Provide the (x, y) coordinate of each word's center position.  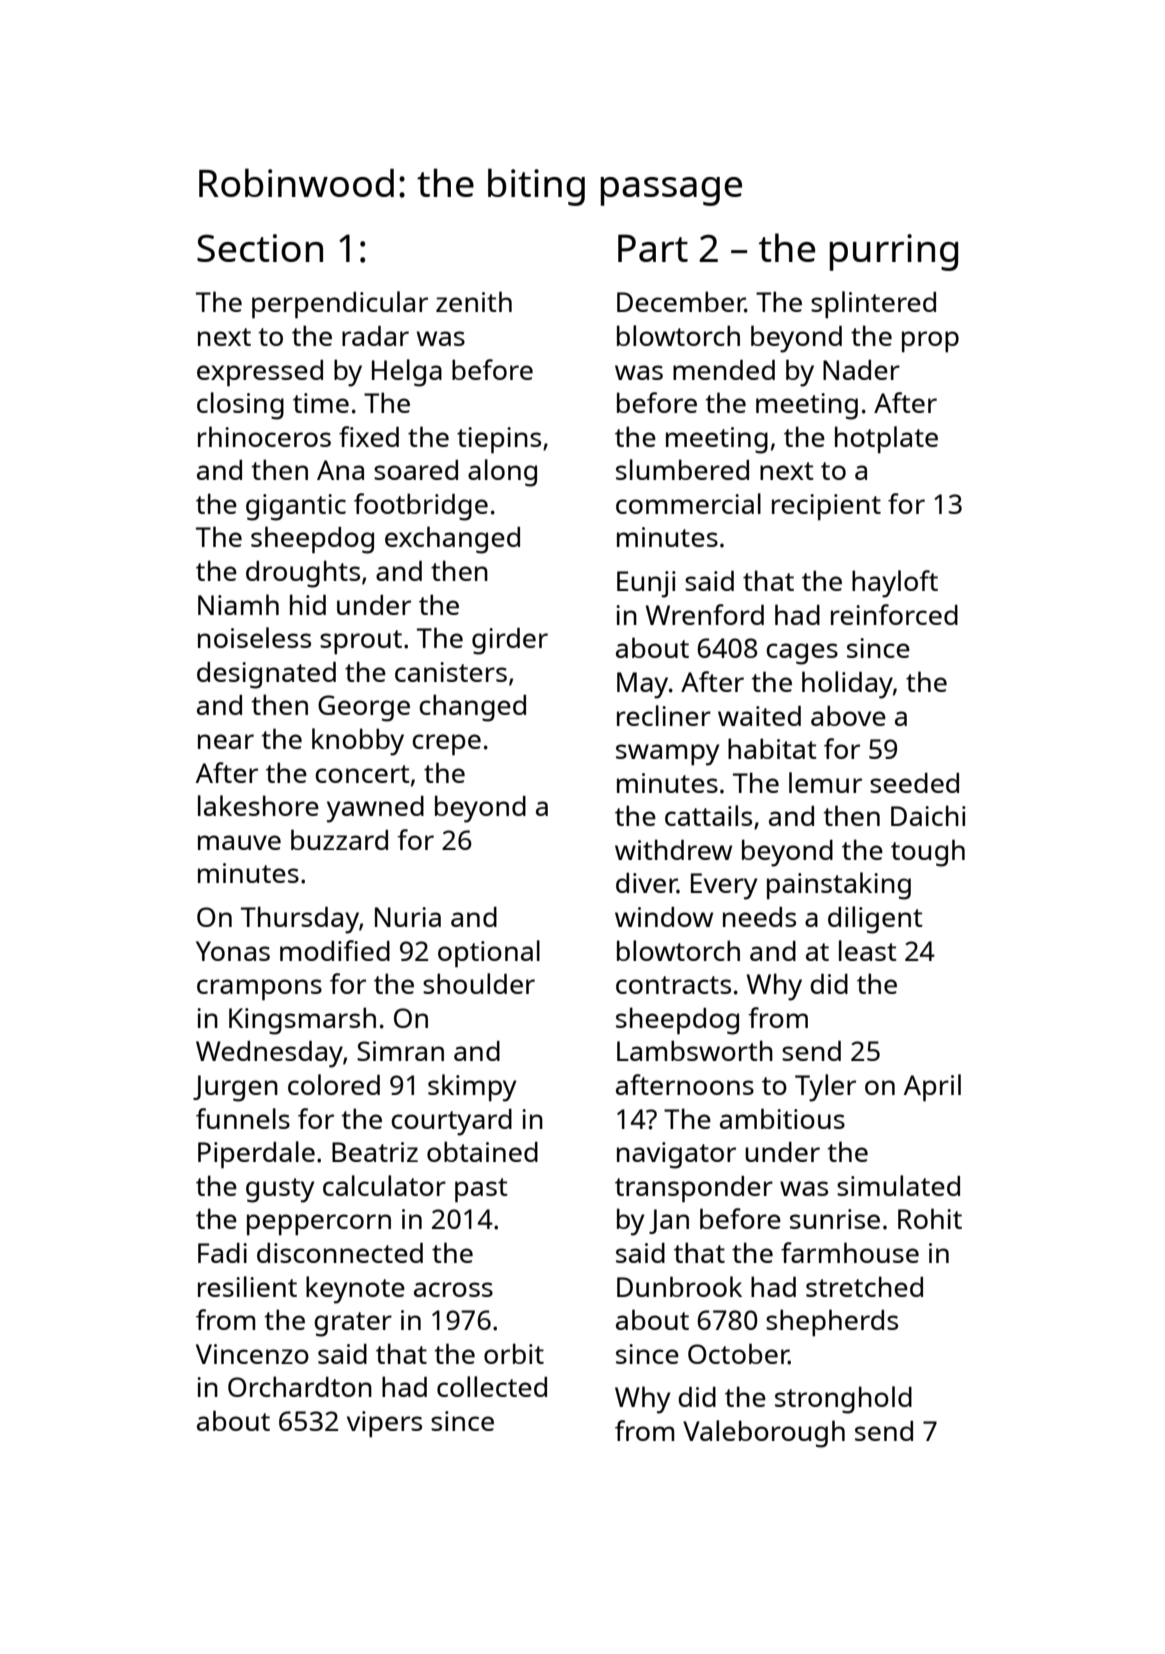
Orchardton (300, 1386)
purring (894, 252)
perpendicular (340, 305)
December (681, 301)
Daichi (928, 815)
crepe (446, 745)
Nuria (408, 917)
